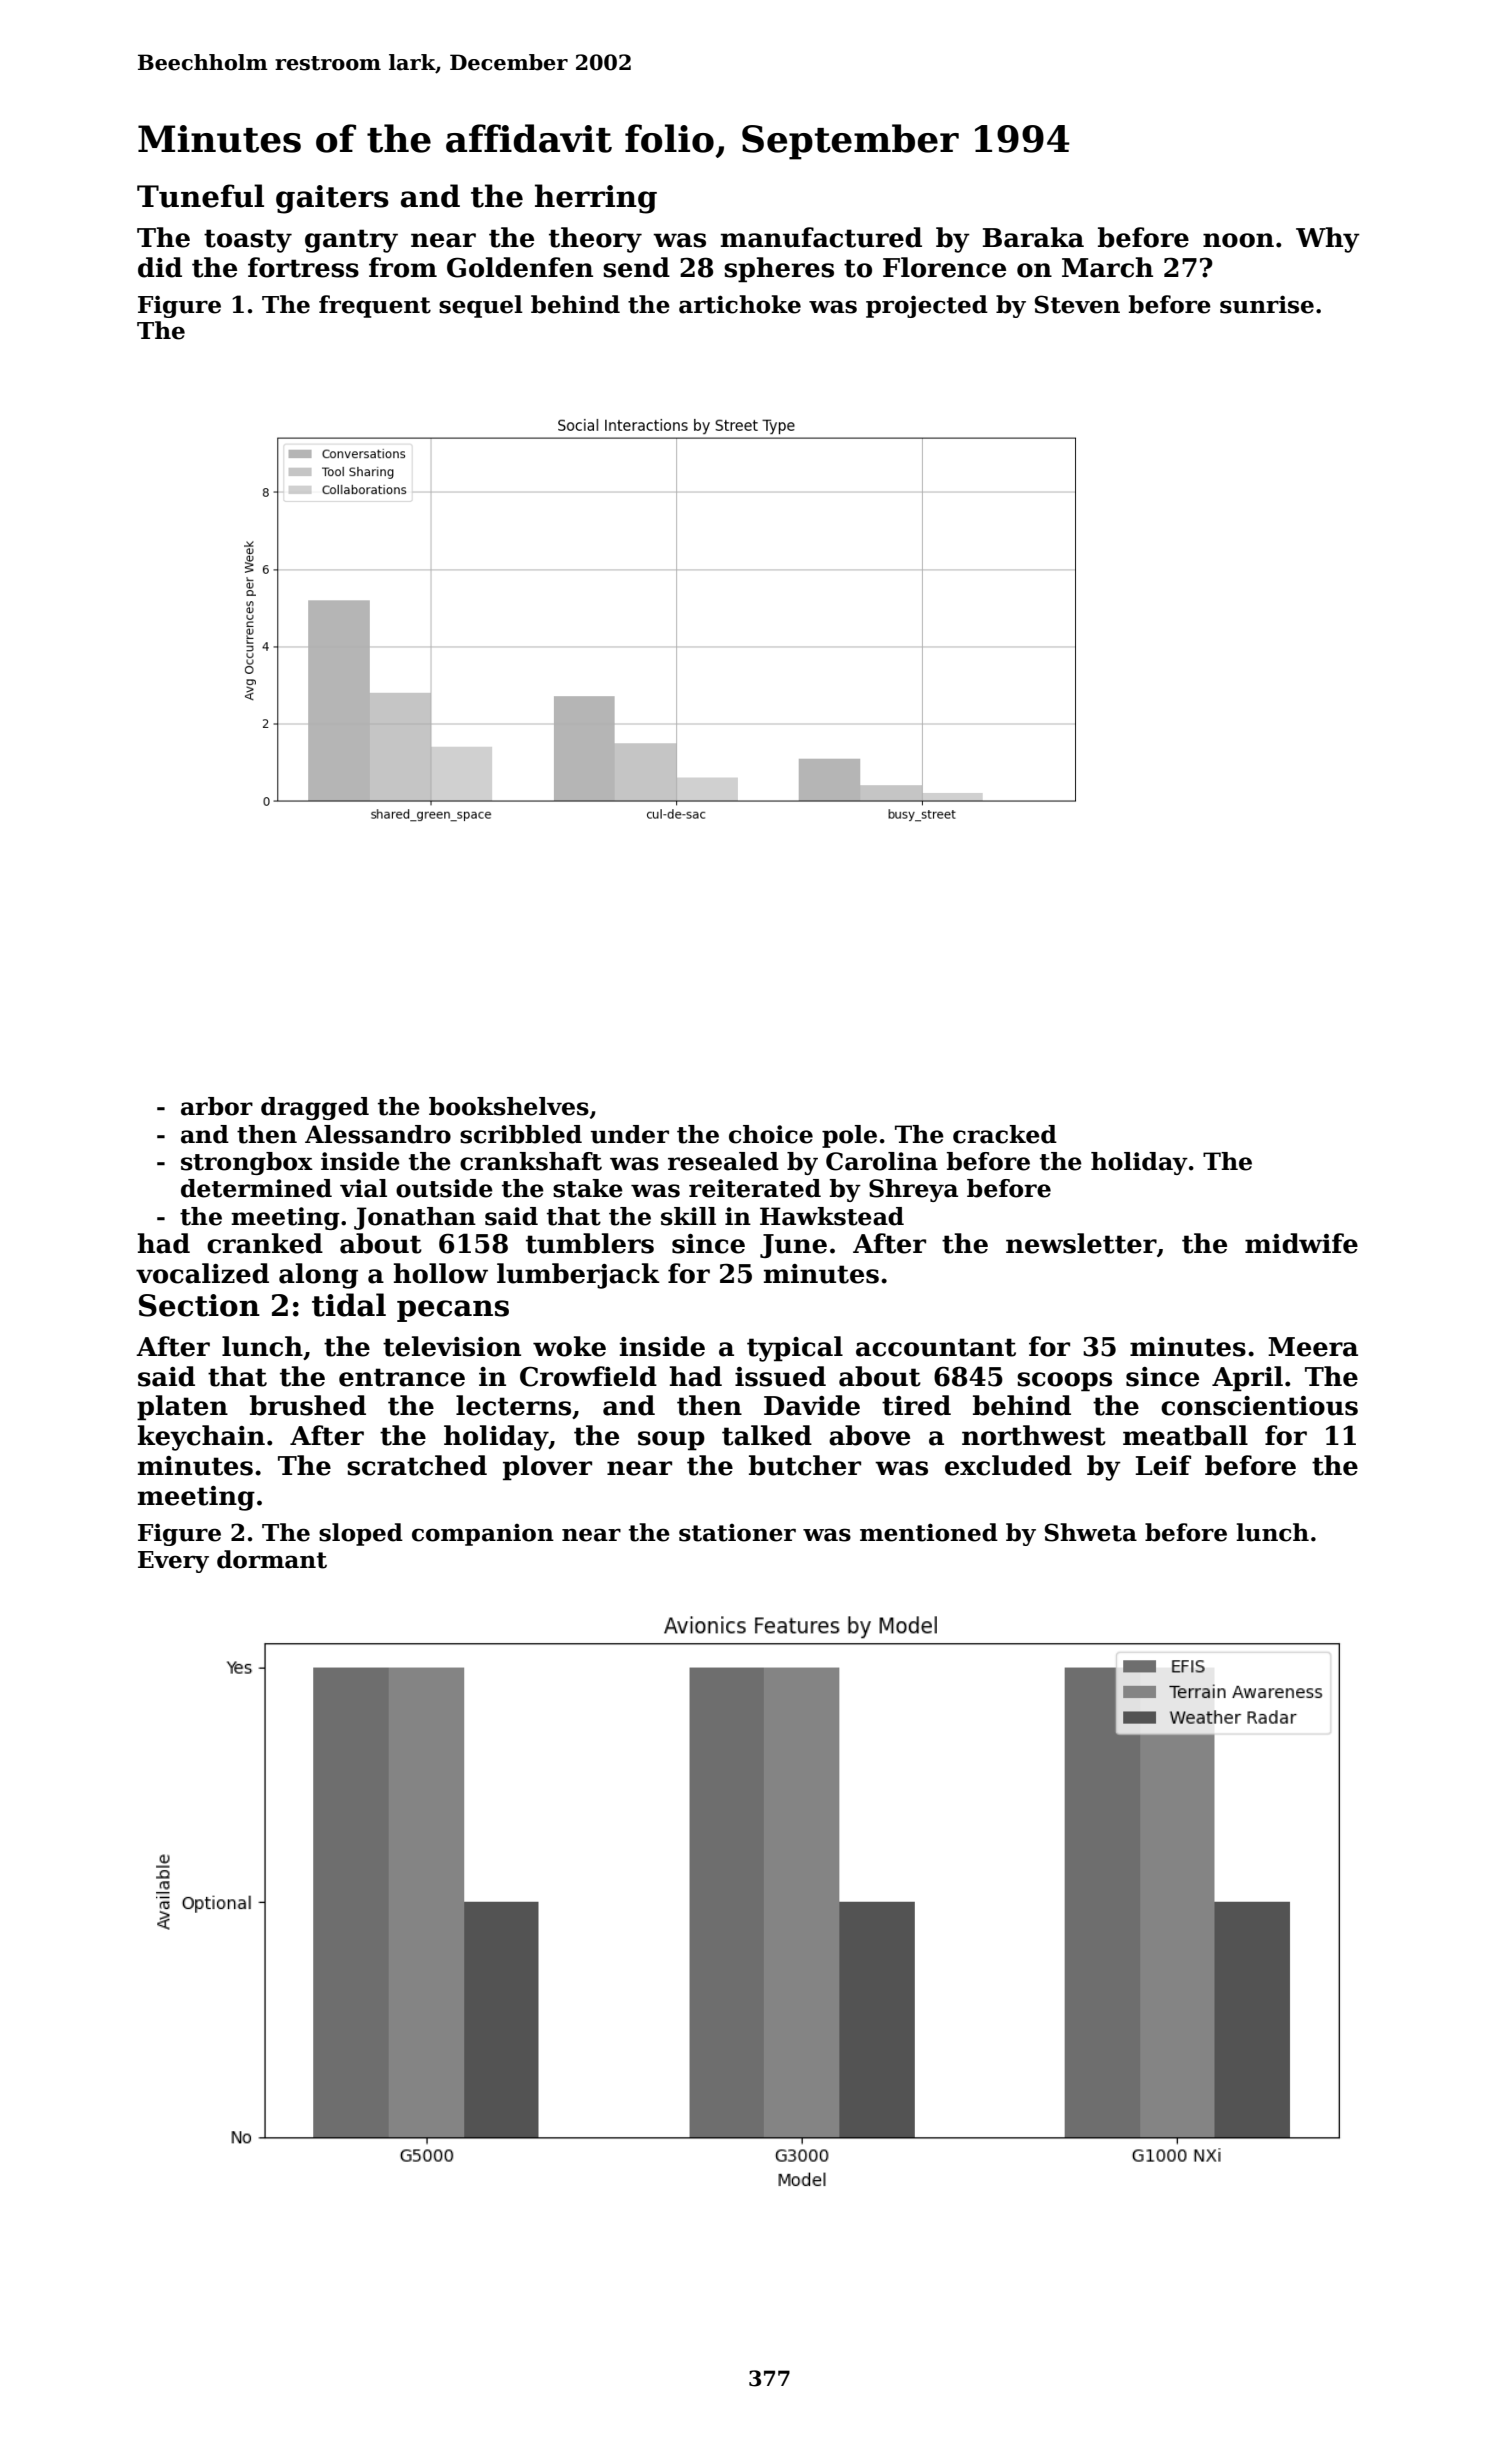  I want to click on manufactured, so click(821, 237).
